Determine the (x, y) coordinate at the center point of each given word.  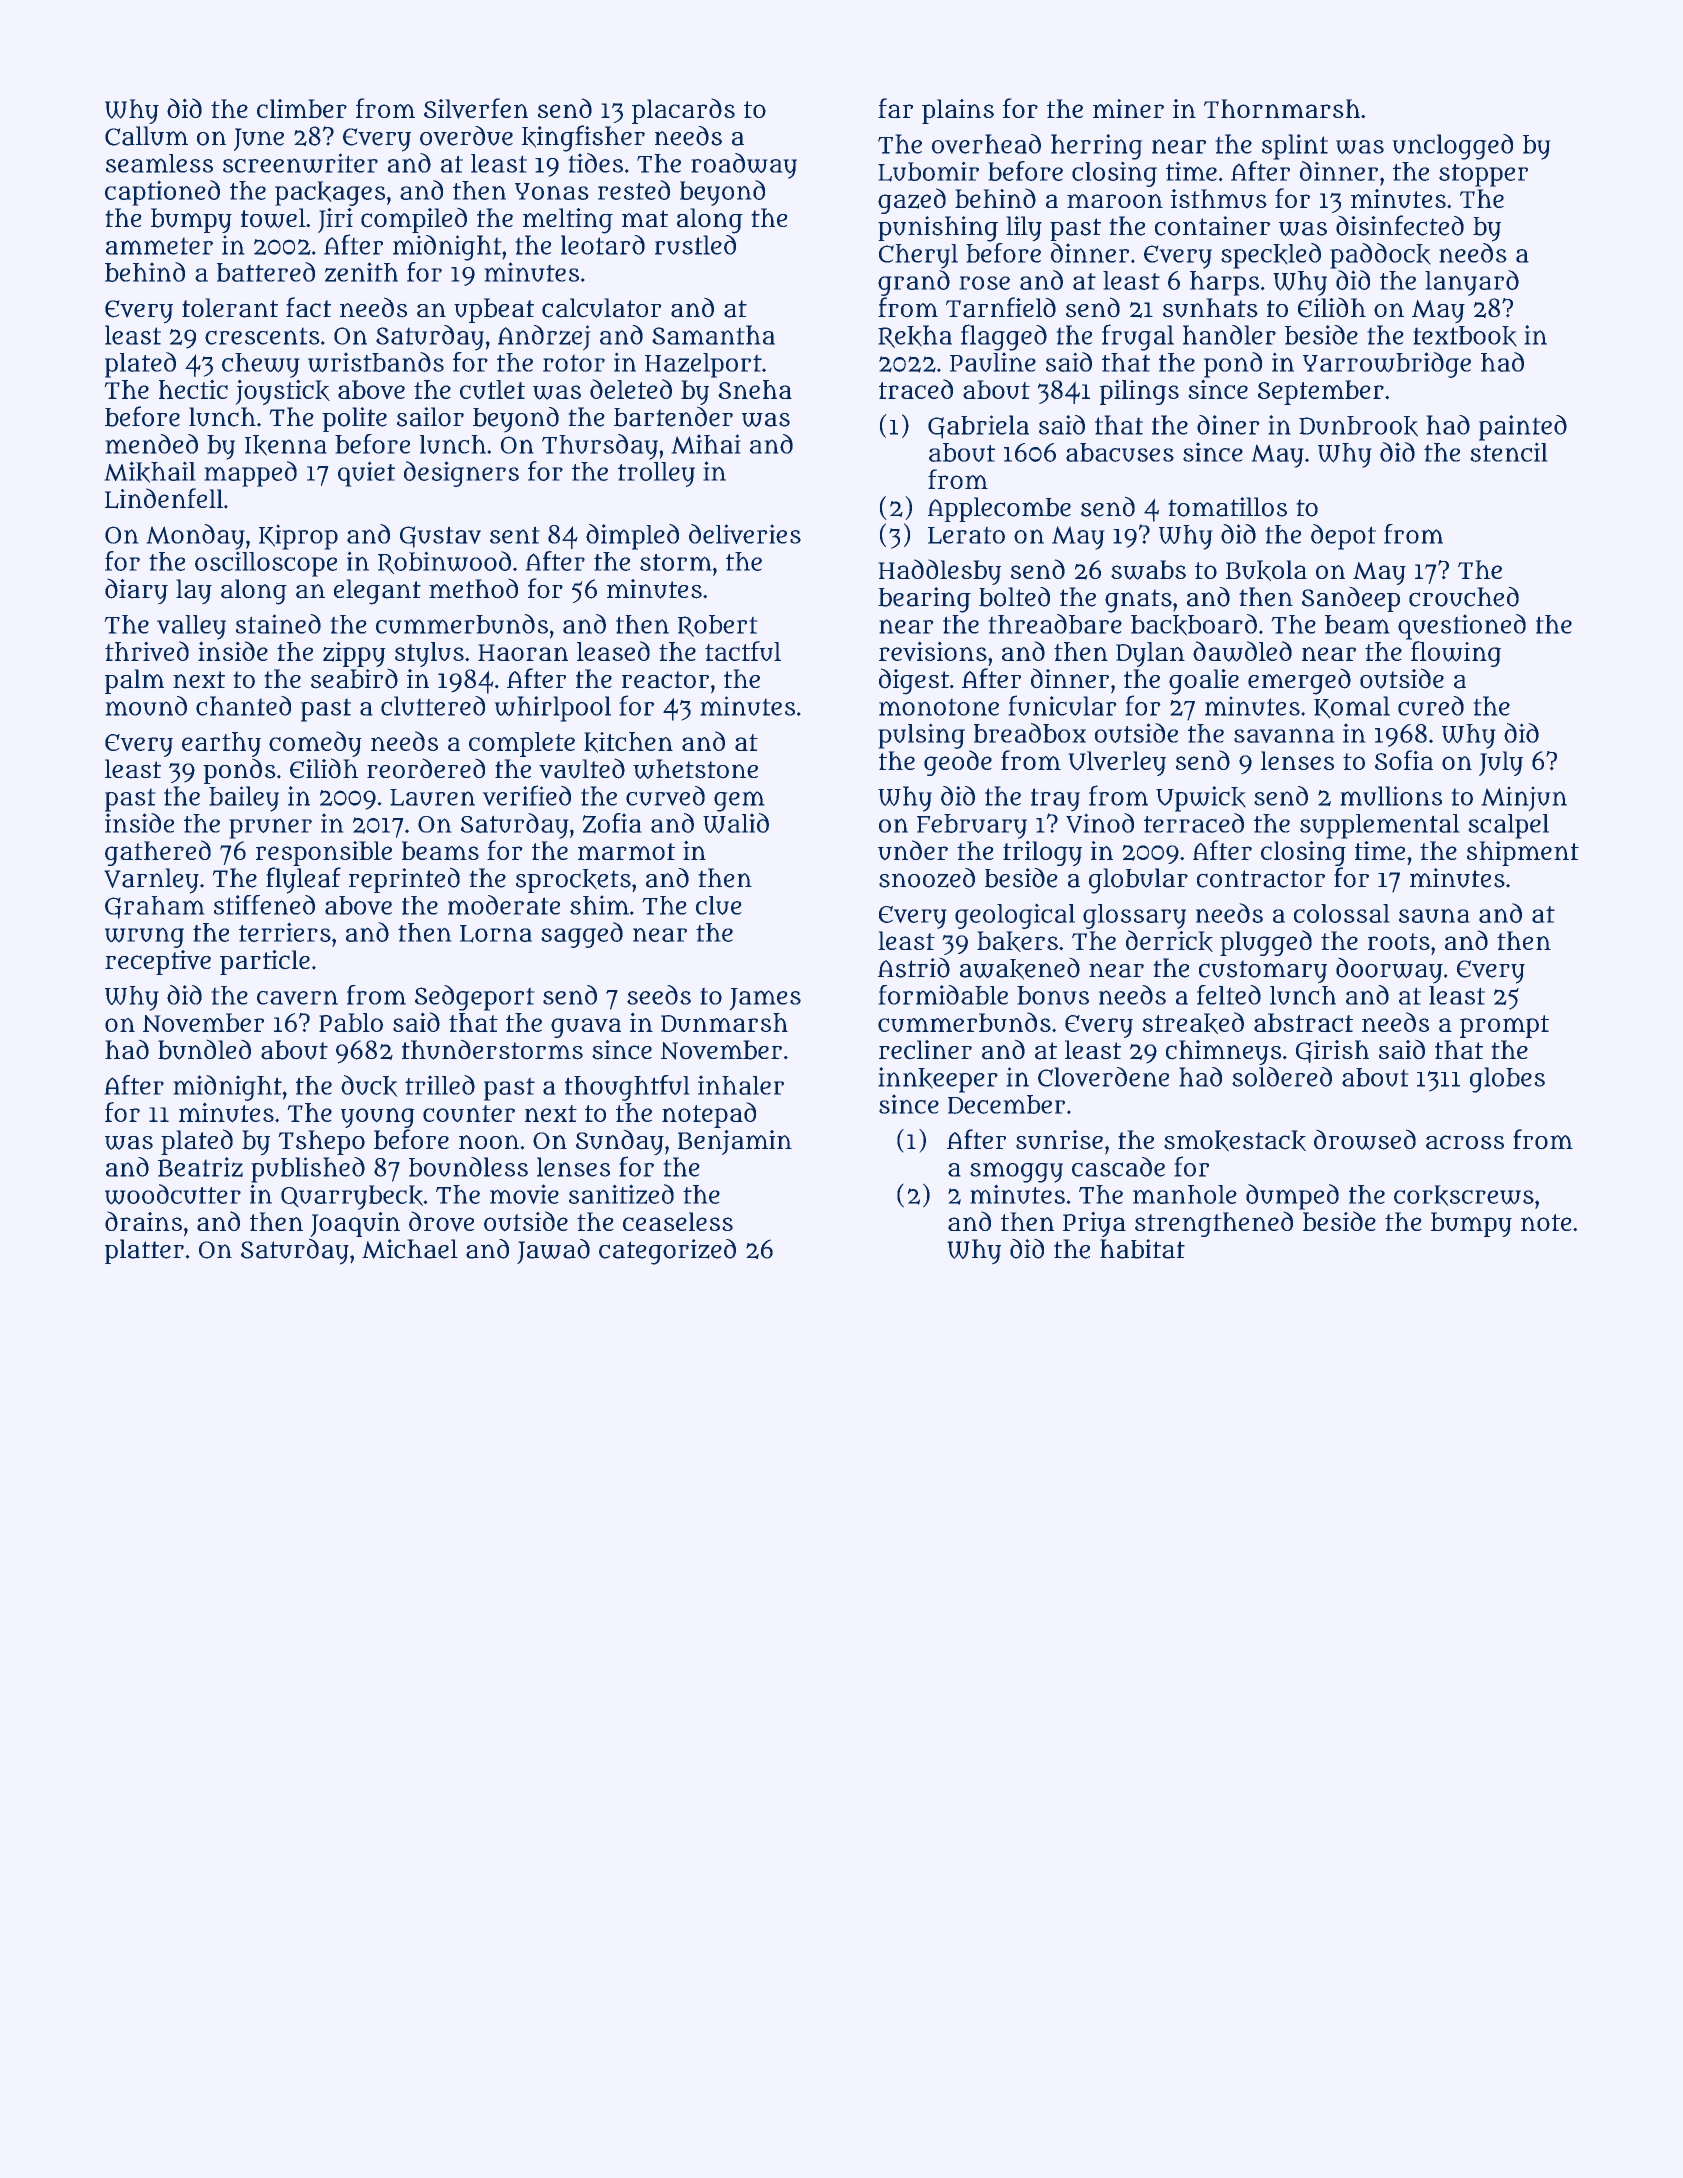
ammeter (159, 246)
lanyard (1472, 283)
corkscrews (1464, 1195)
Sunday (620, 1142)
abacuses (1120, 452)
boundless (468, 1167)
